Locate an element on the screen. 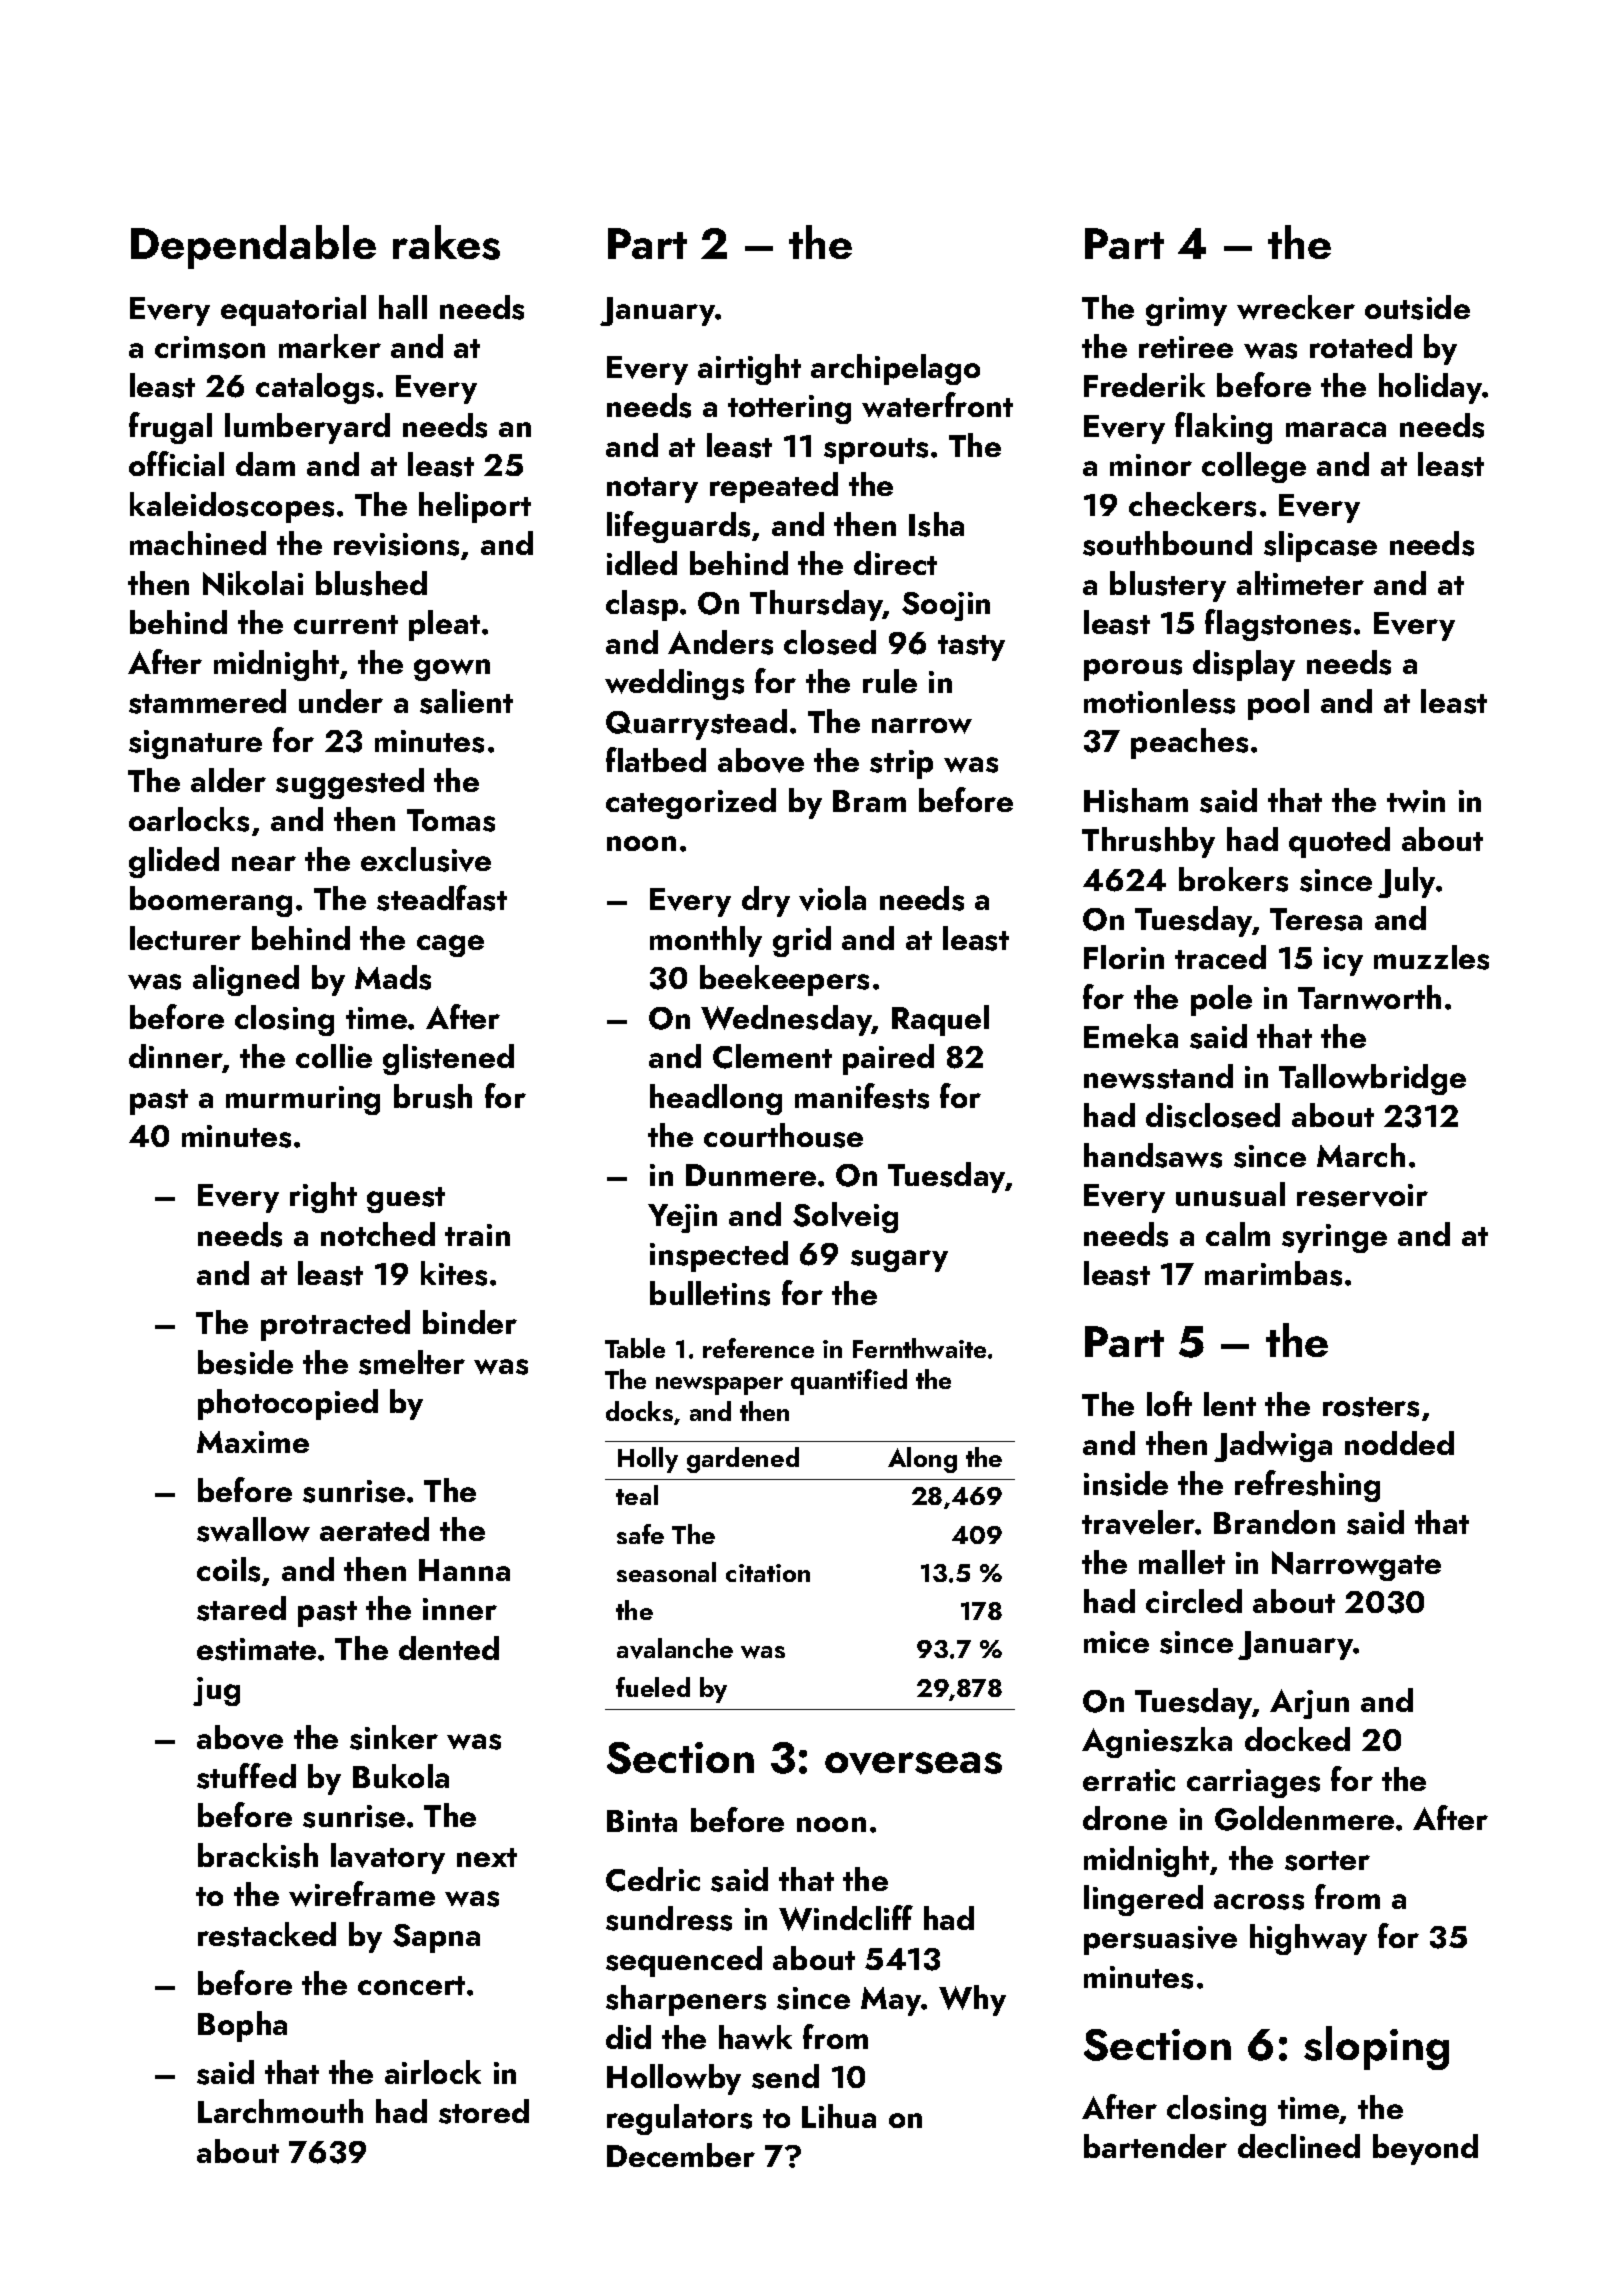 The width and height of the screenshot is (1620, 2292). declined is located at coordinates (1299, 2146).
